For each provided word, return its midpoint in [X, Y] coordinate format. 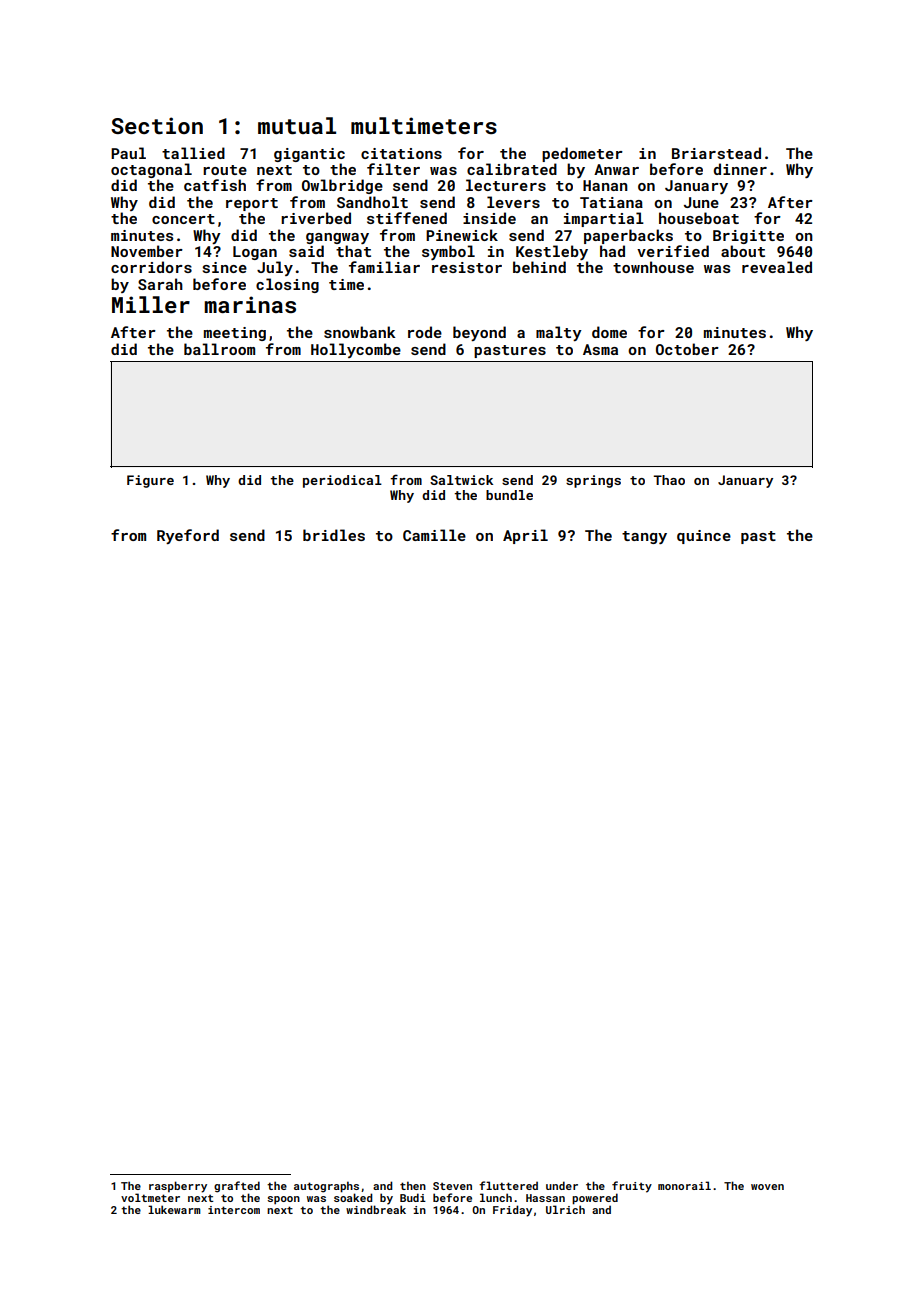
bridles [334, 535]
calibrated [512, 169]
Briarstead [716, 153]
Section [157, 125]
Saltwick [461, 480]
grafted [237, 1187]
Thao [669, 480]
